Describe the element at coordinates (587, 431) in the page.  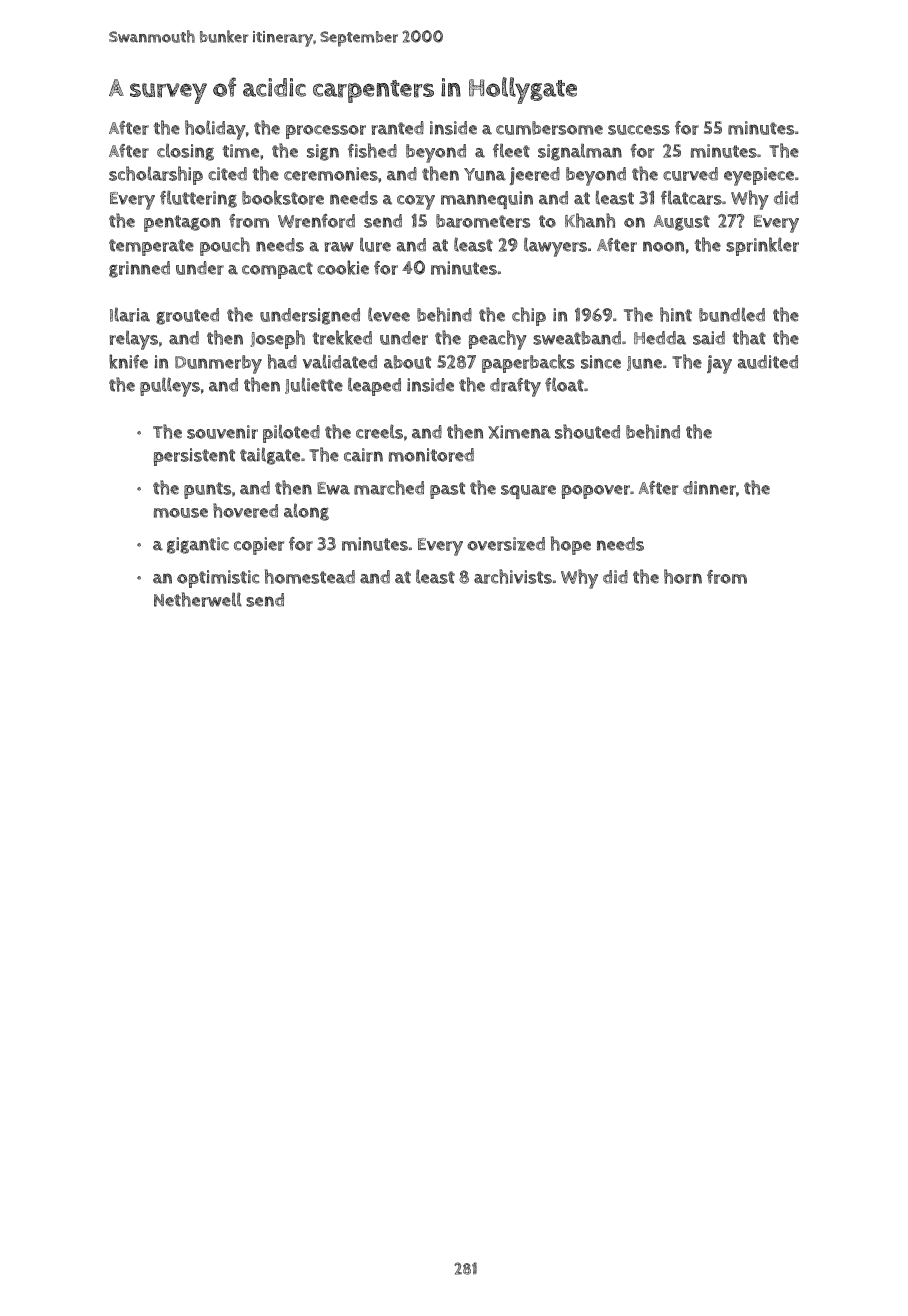
I see `shouted` at that location.
